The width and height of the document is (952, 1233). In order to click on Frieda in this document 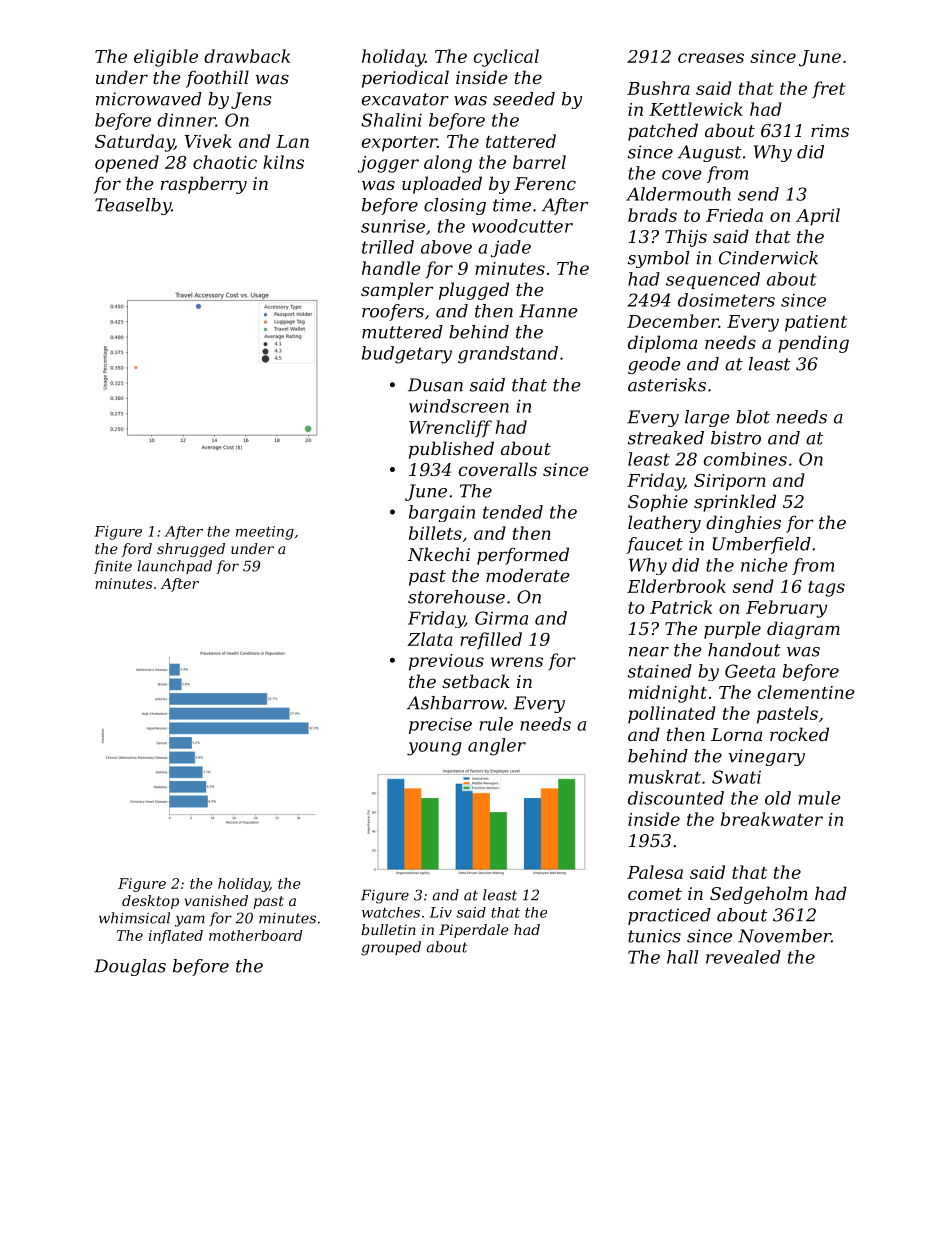, I will do `click(734, 215)`.
